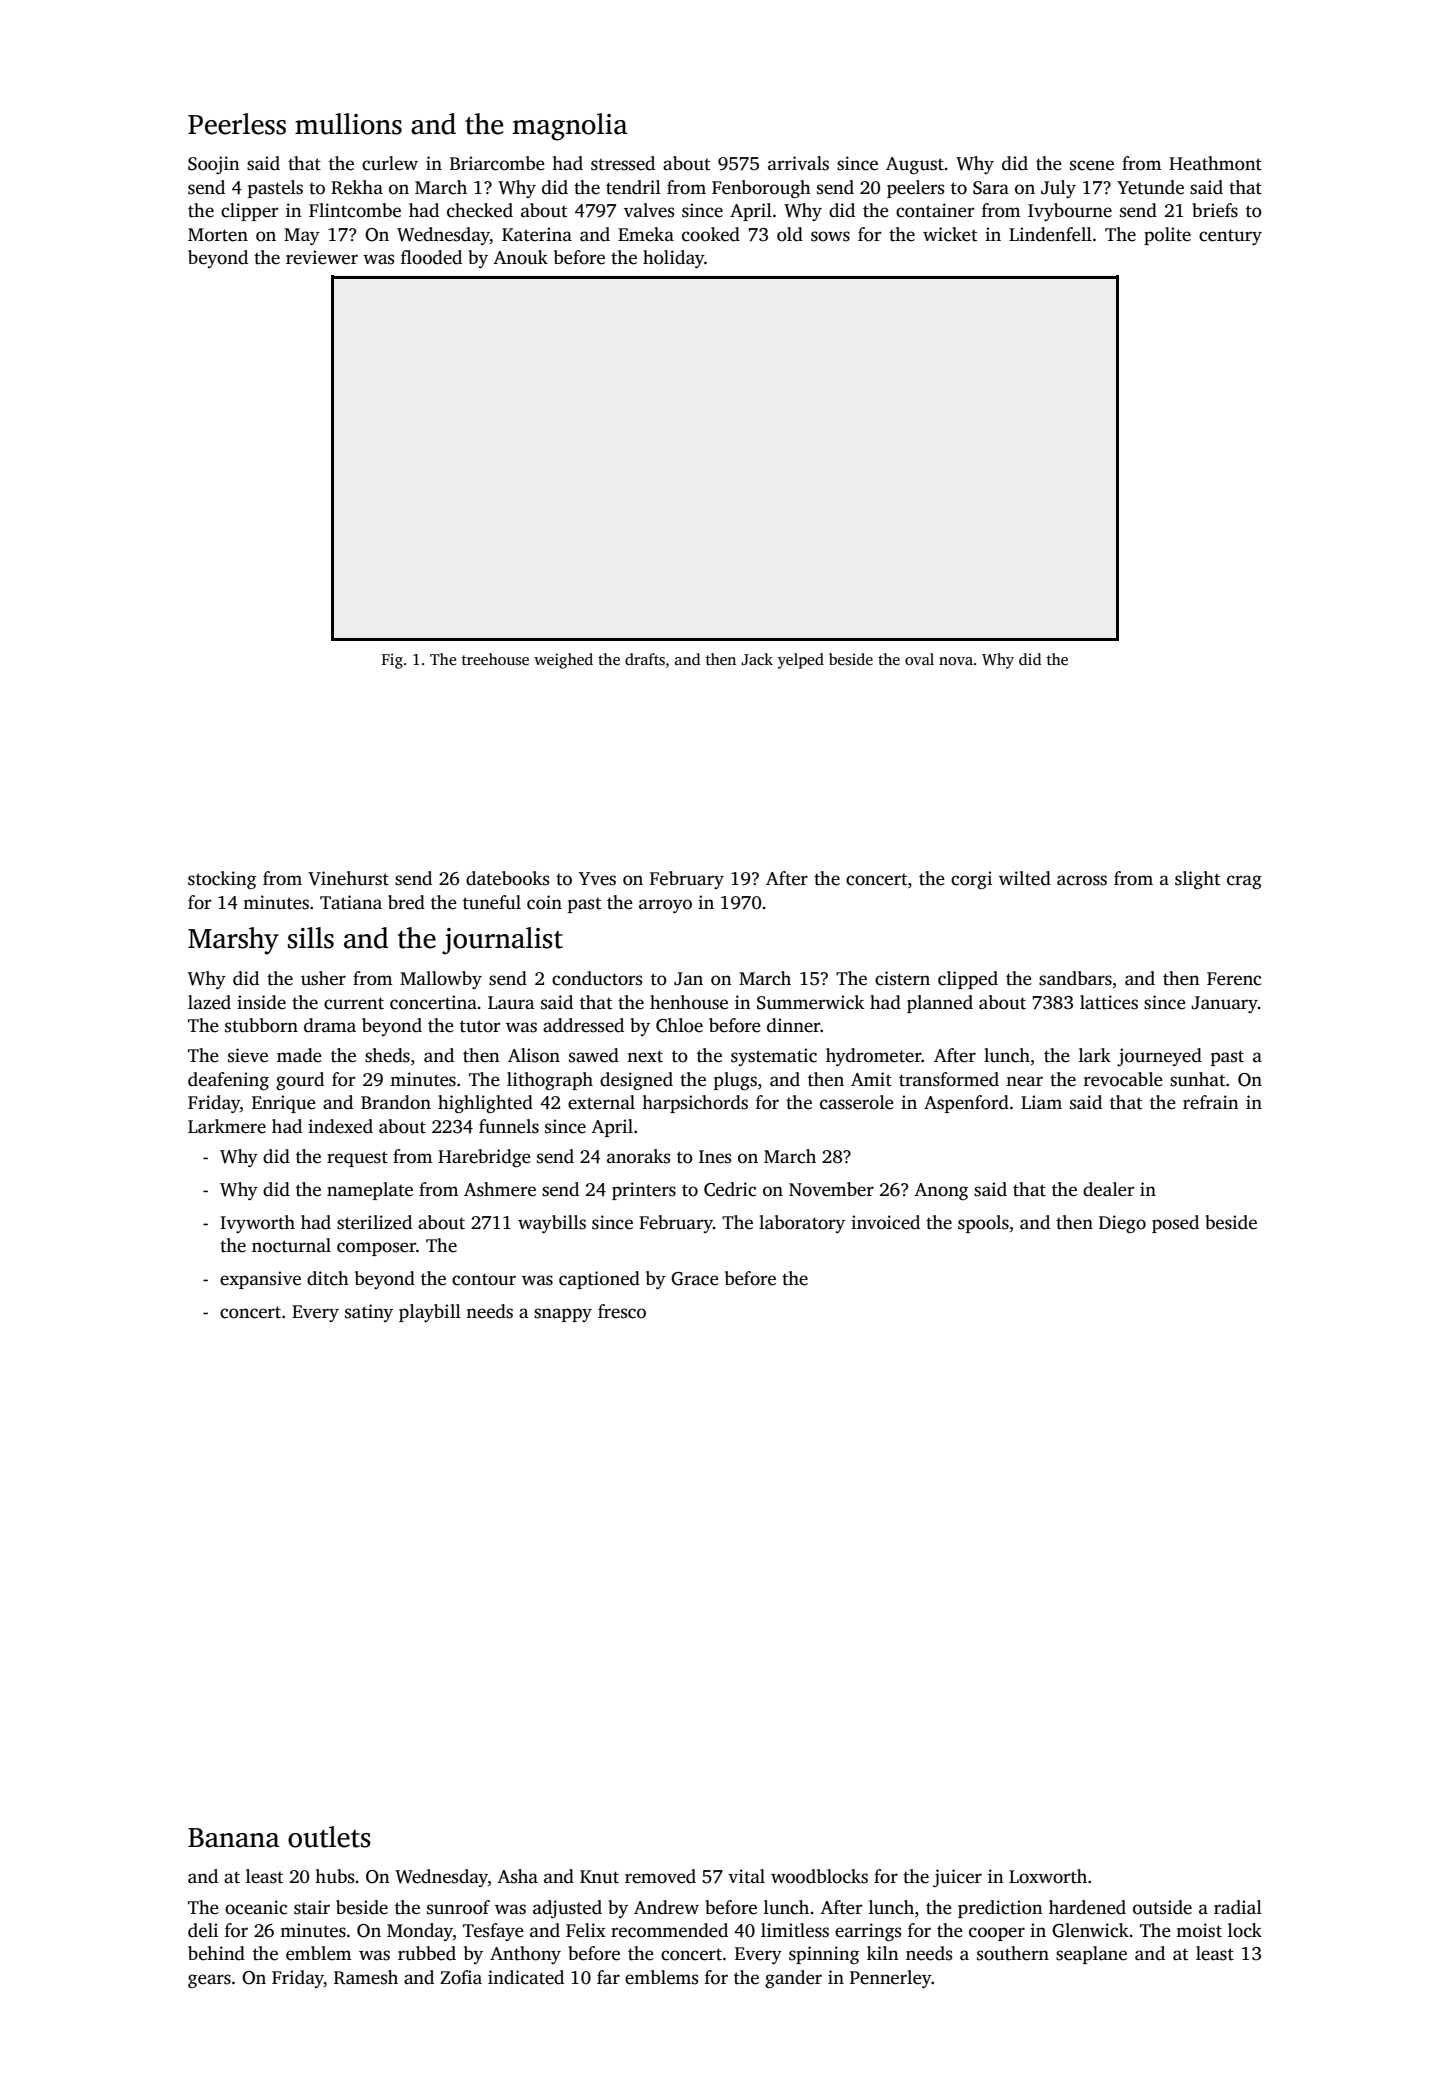  Describe the element at coordinates (441, 980) in the screenshot. I see `Mallowby` at that location.
